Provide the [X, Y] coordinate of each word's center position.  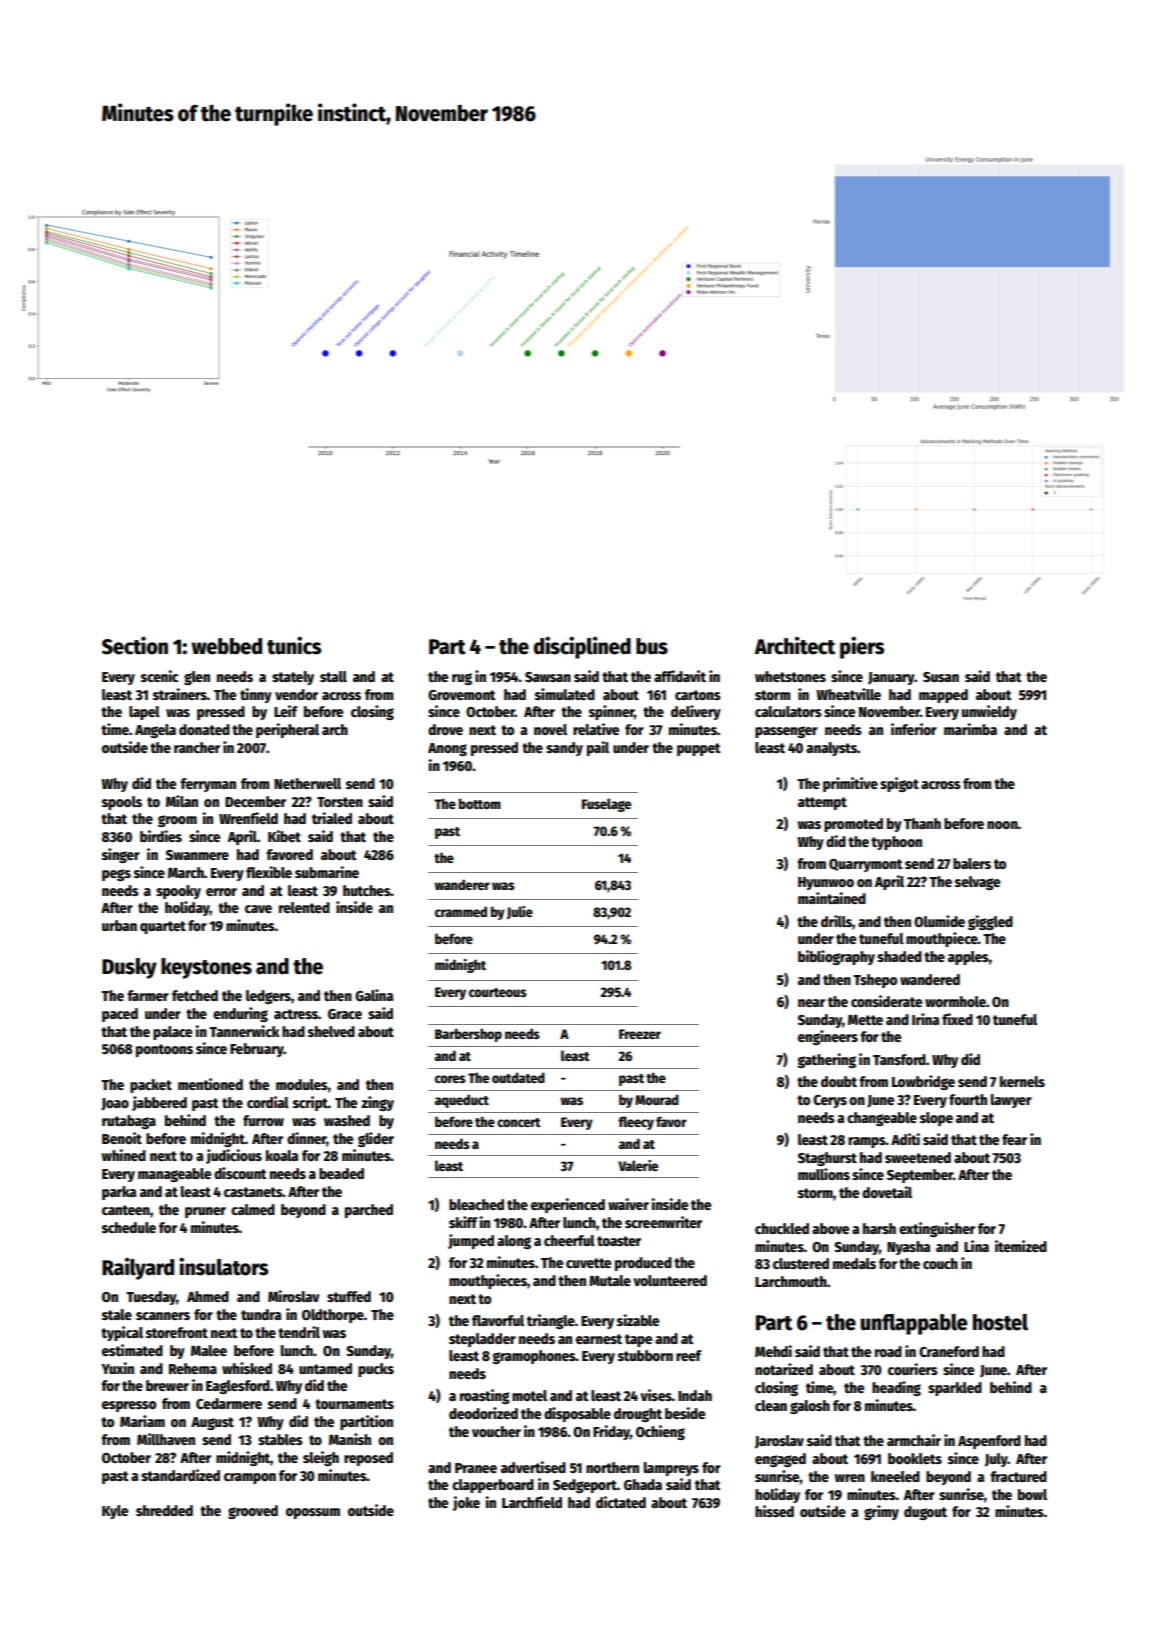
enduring [240, 1014]
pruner [205, 1212]
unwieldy [989, 712]
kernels [1022, 1081]
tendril [299, 1332]
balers [972, 863]
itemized [1021, 1246]
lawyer [1011, 1101]
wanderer [462, 884]
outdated [518, 1077]
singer [121, 855]
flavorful [498, 1320]
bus [652, 646]
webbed [226, 646]
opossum [313, 1513]
